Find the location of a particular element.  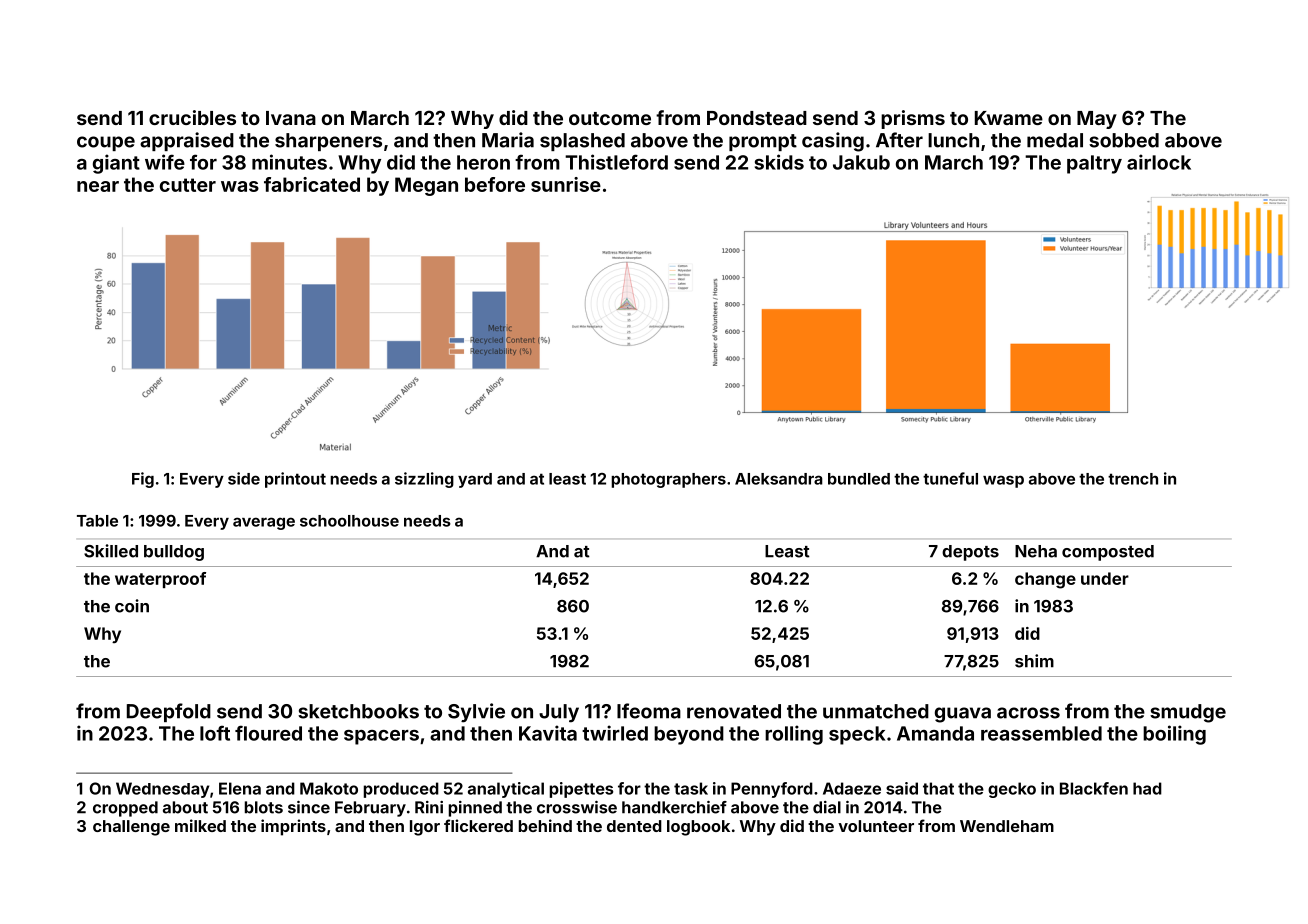

boiling is located at coordinates (1174, 735).
